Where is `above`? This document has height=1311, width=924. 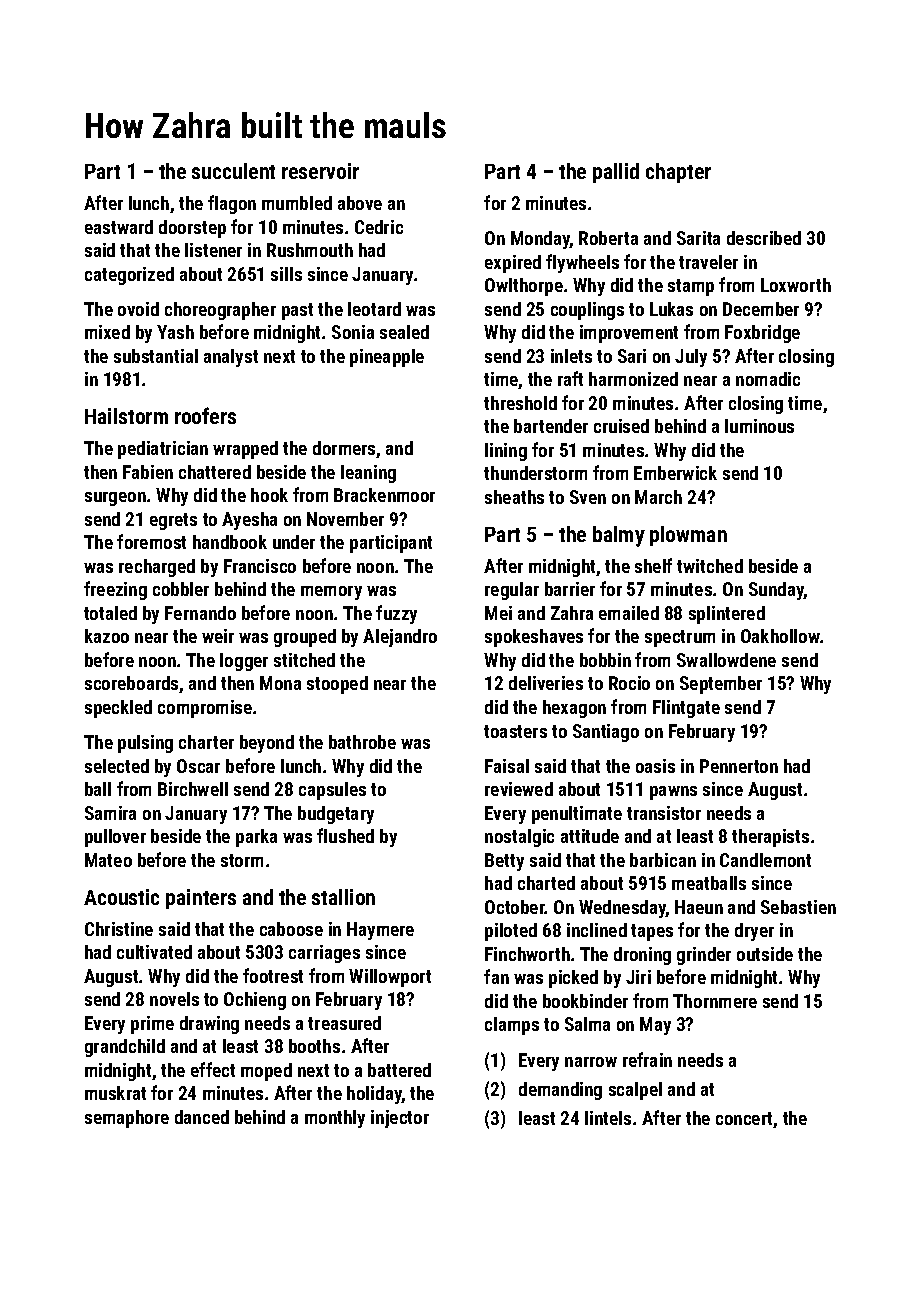 above is located at coordinates (360, 203).
